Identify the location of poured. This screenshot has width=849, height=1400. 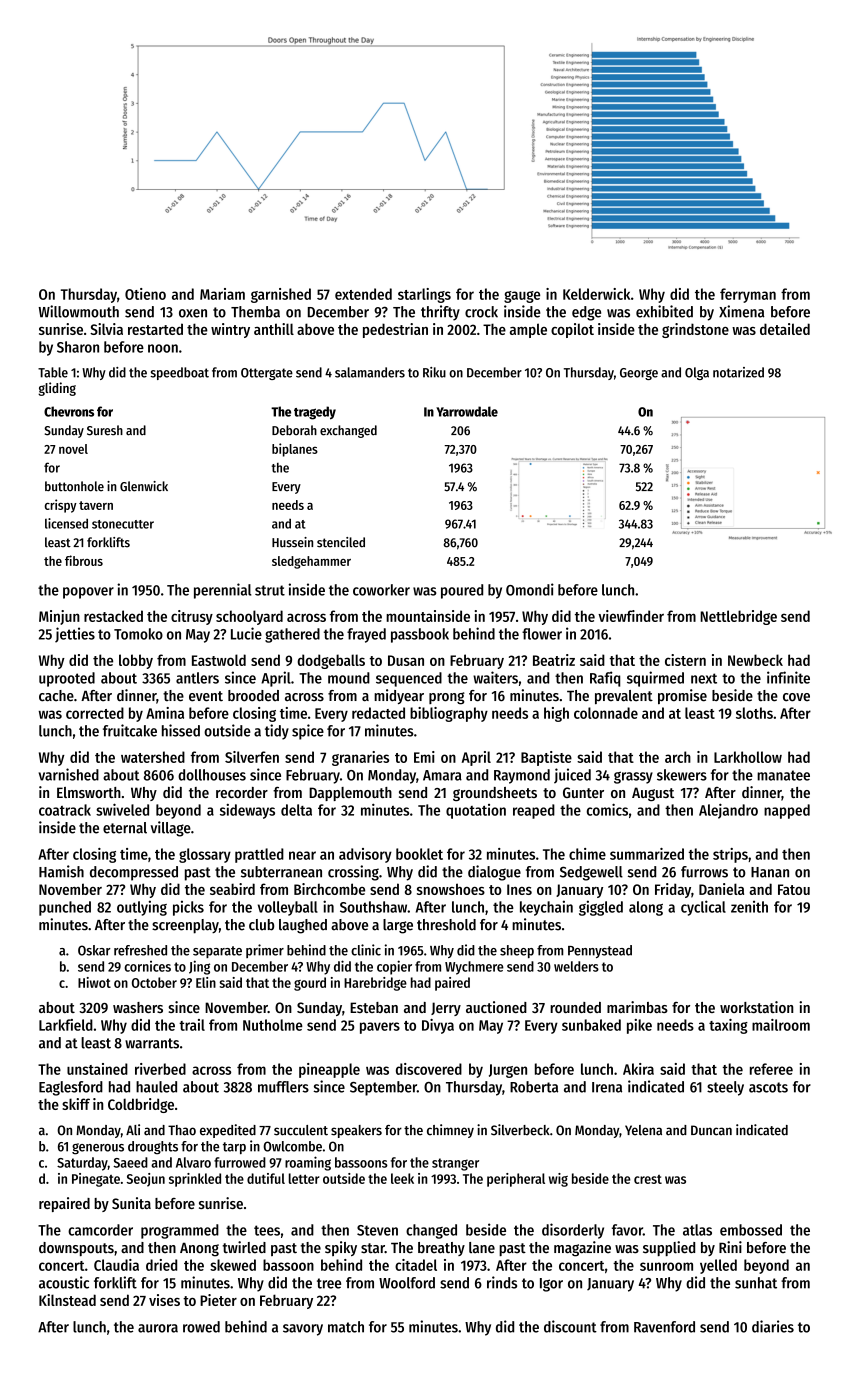
(462, 591).
